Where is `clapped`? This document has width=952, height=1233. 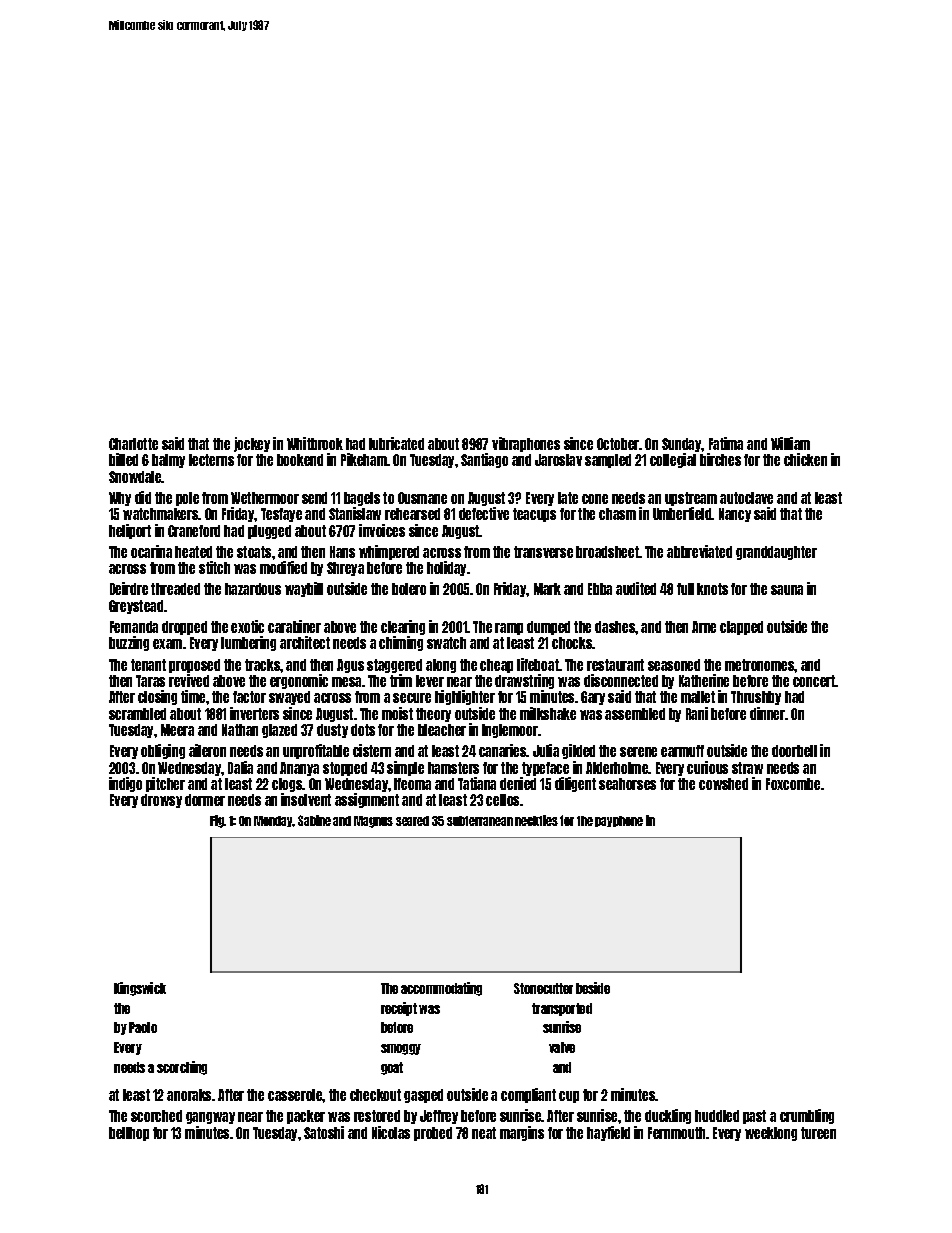
clapped is located at coordinates (741, 628).
